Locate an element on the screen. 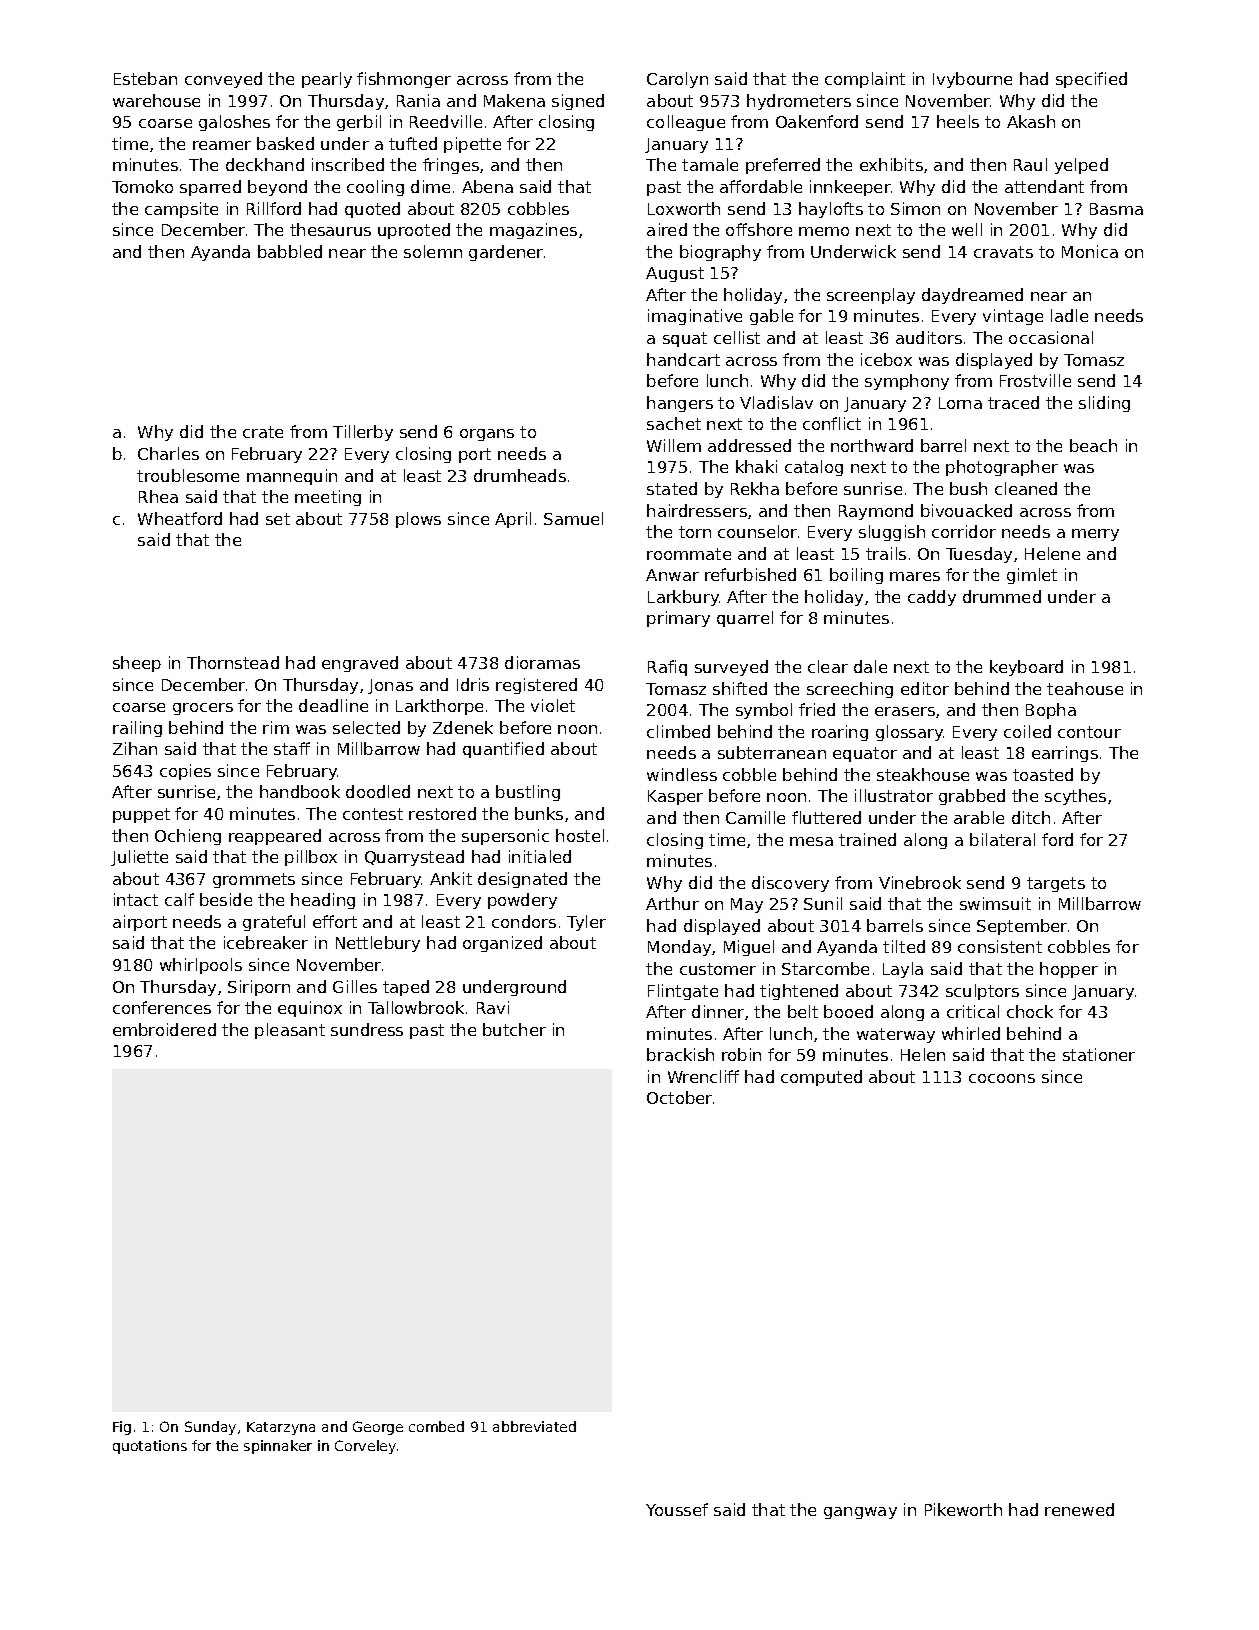  organs is located at coordinates (487, 435).
